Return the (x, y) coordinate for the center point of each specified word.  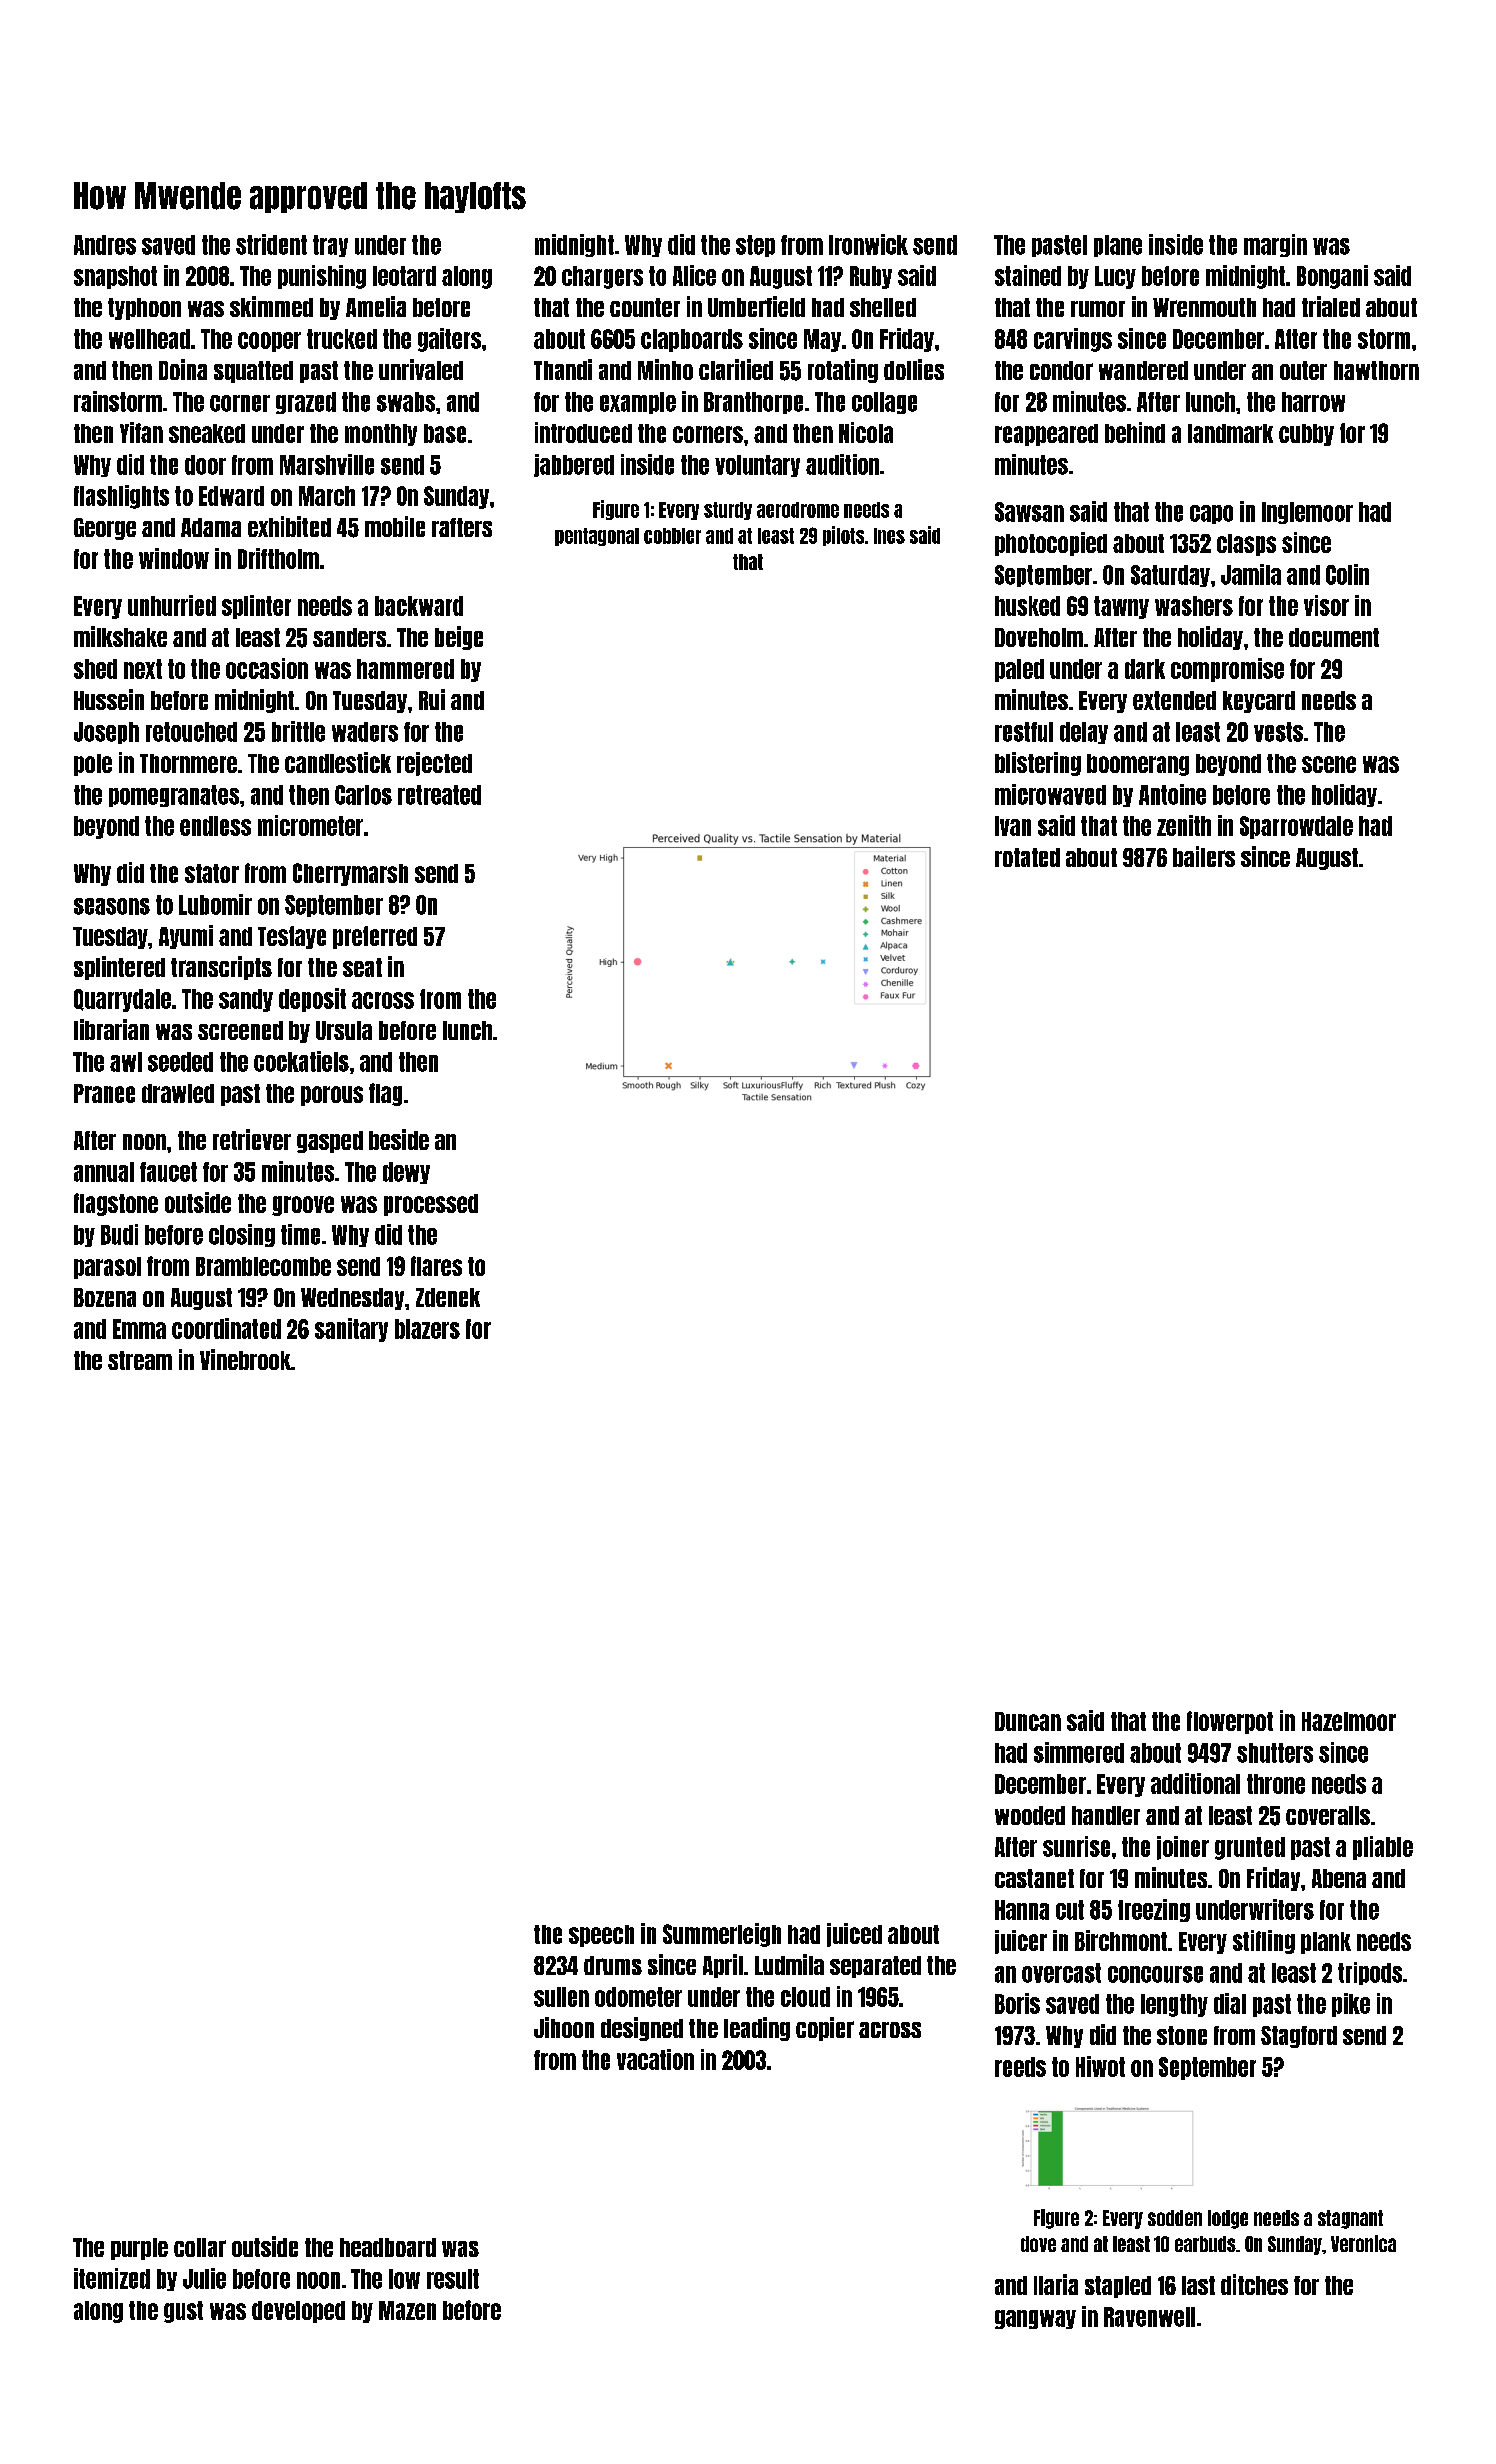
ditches (1254, 2284)
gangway (1035, 2319)
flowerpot (1230, 1722)
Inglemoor (1307, 513)
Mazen (407, 2310)
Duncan (1028, 1721)
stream (140, 1360)
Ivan (1013, 826)
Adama (211, 527)
